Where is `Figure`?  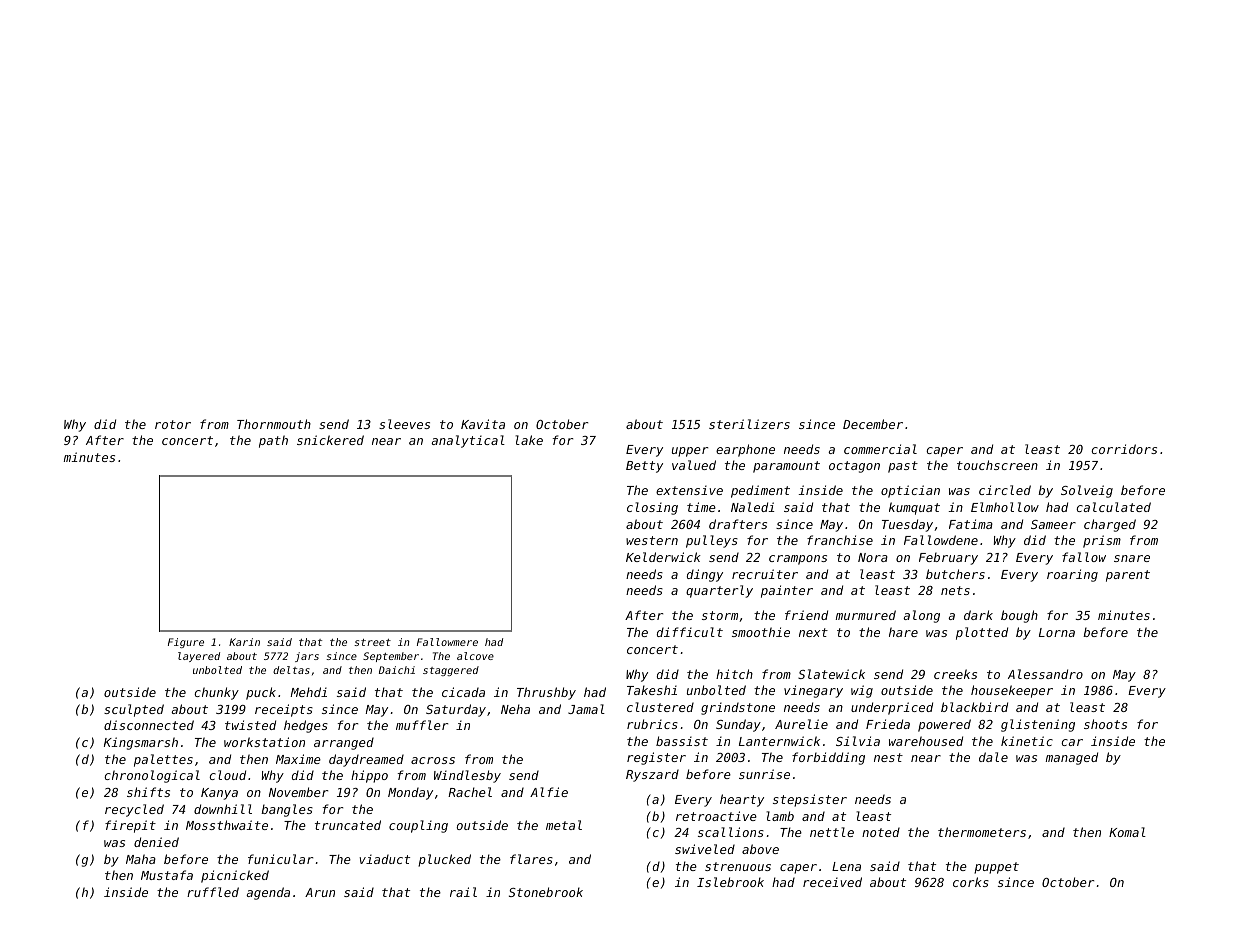
Figure is located at coordinates (186, 643).
